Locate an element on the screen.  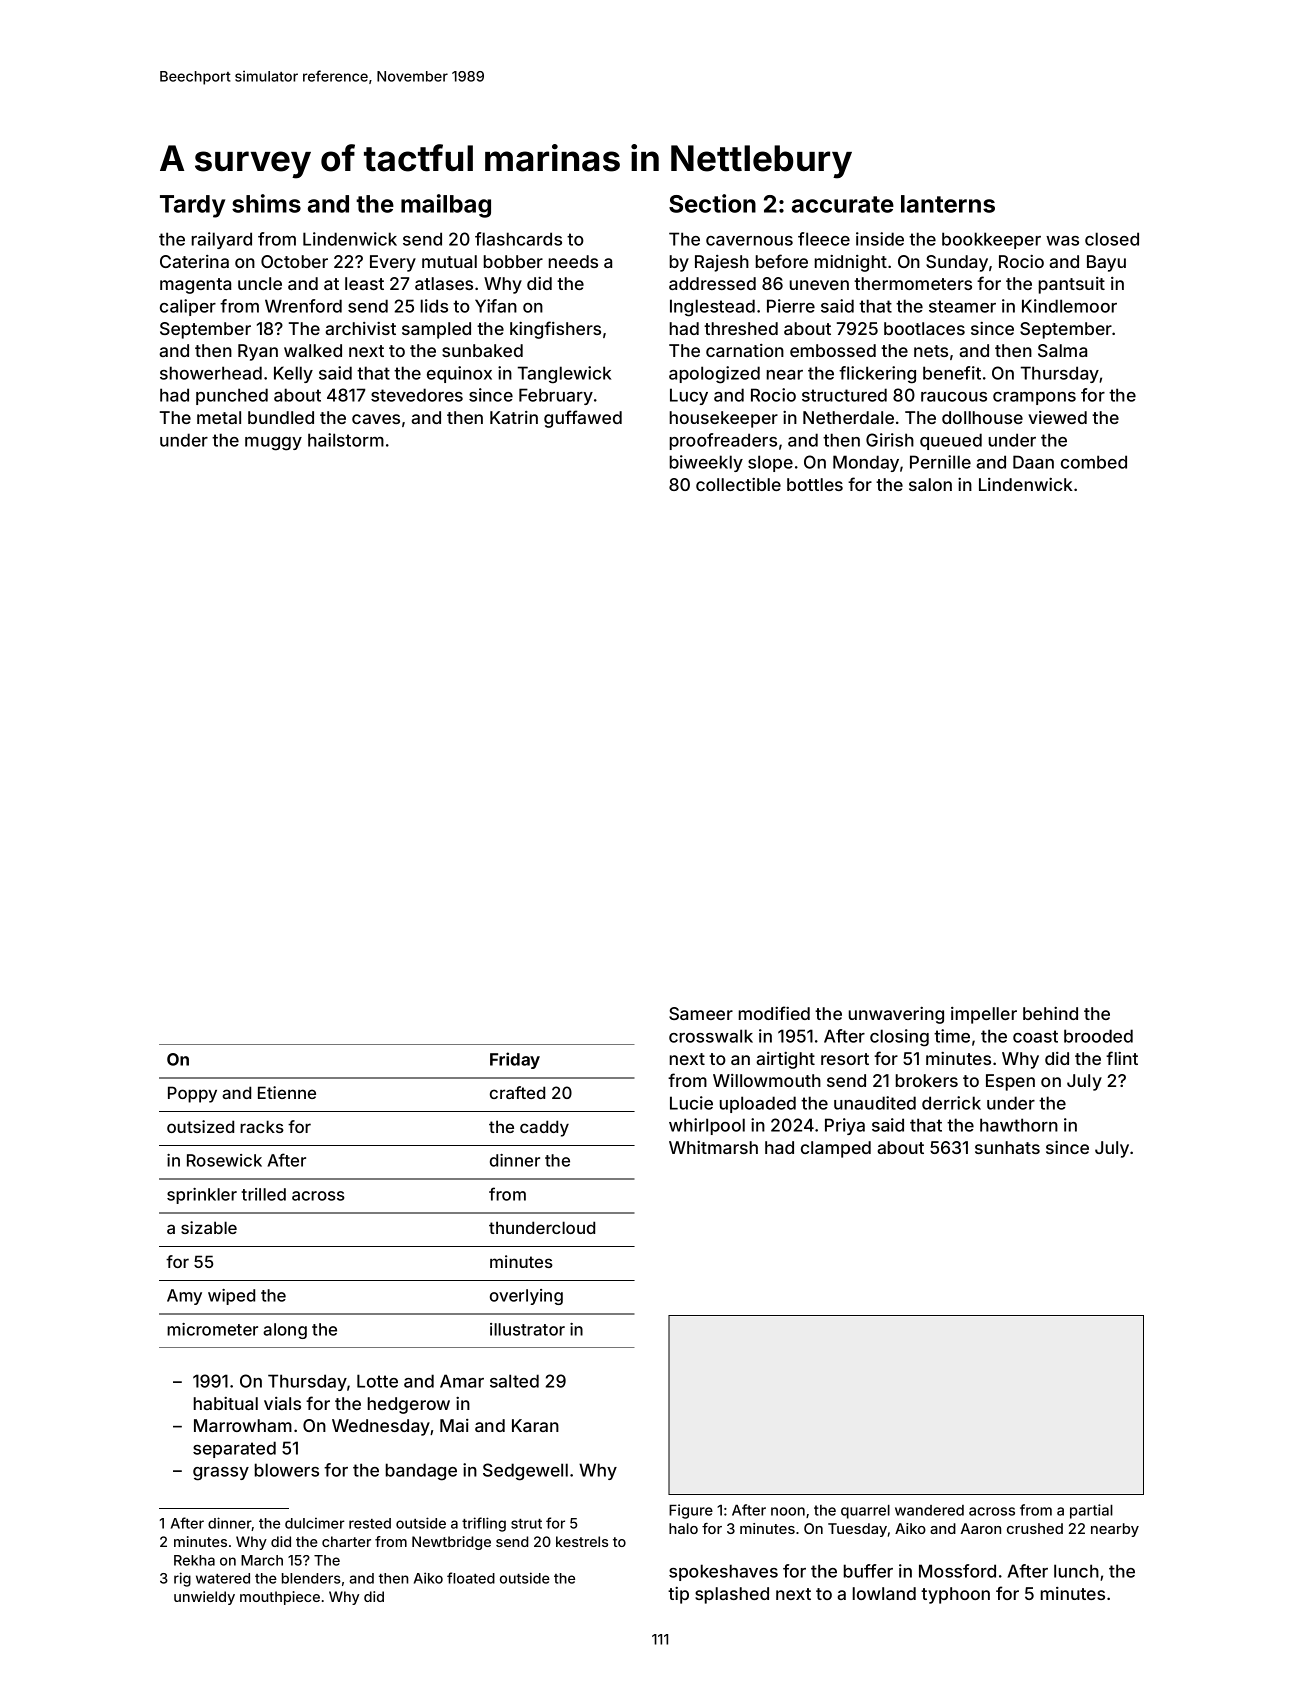
clamped is located at coordinates (836, 1149).
